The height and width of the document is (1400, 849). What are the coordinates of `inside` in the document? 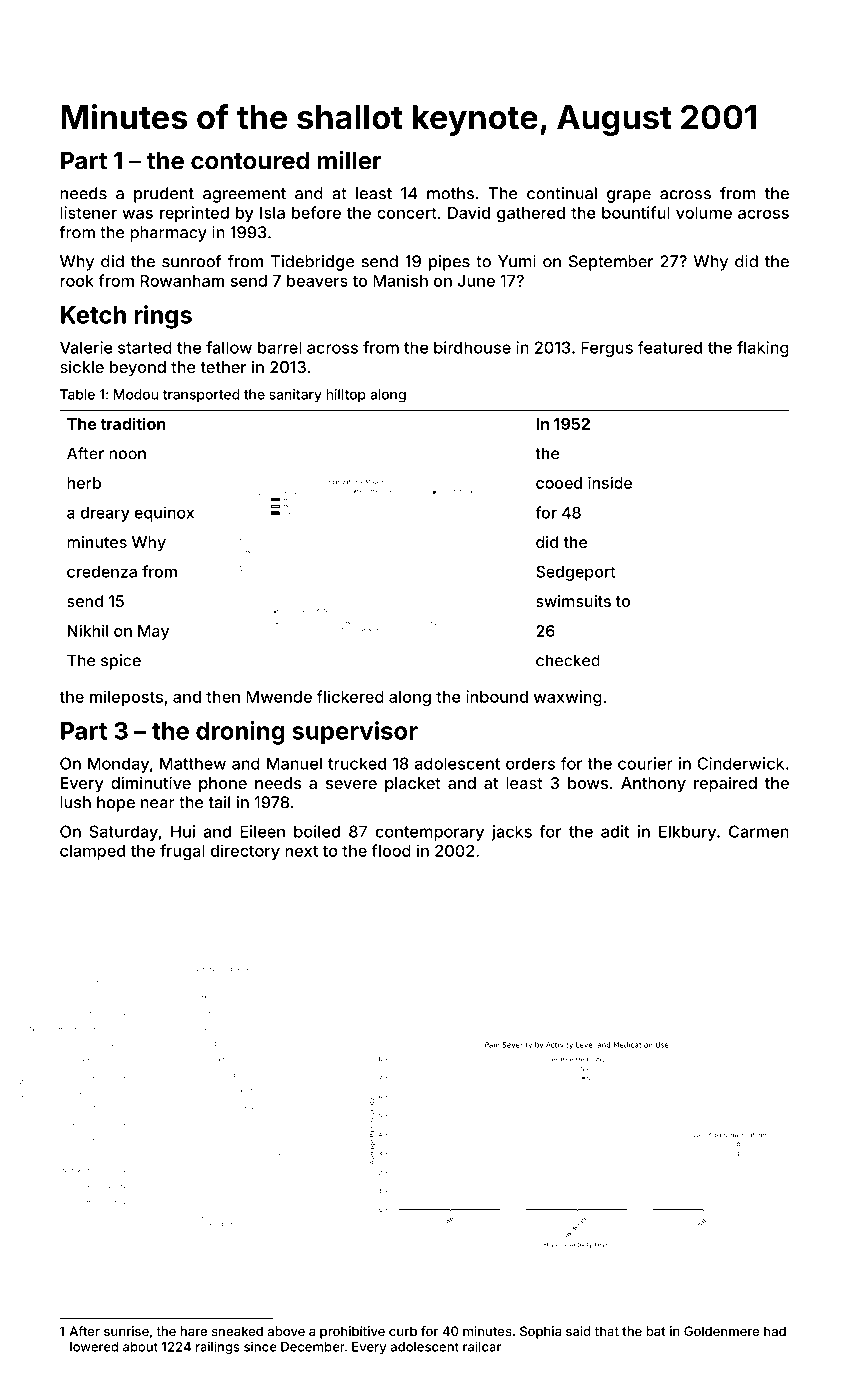 It's located at (610, 482).
